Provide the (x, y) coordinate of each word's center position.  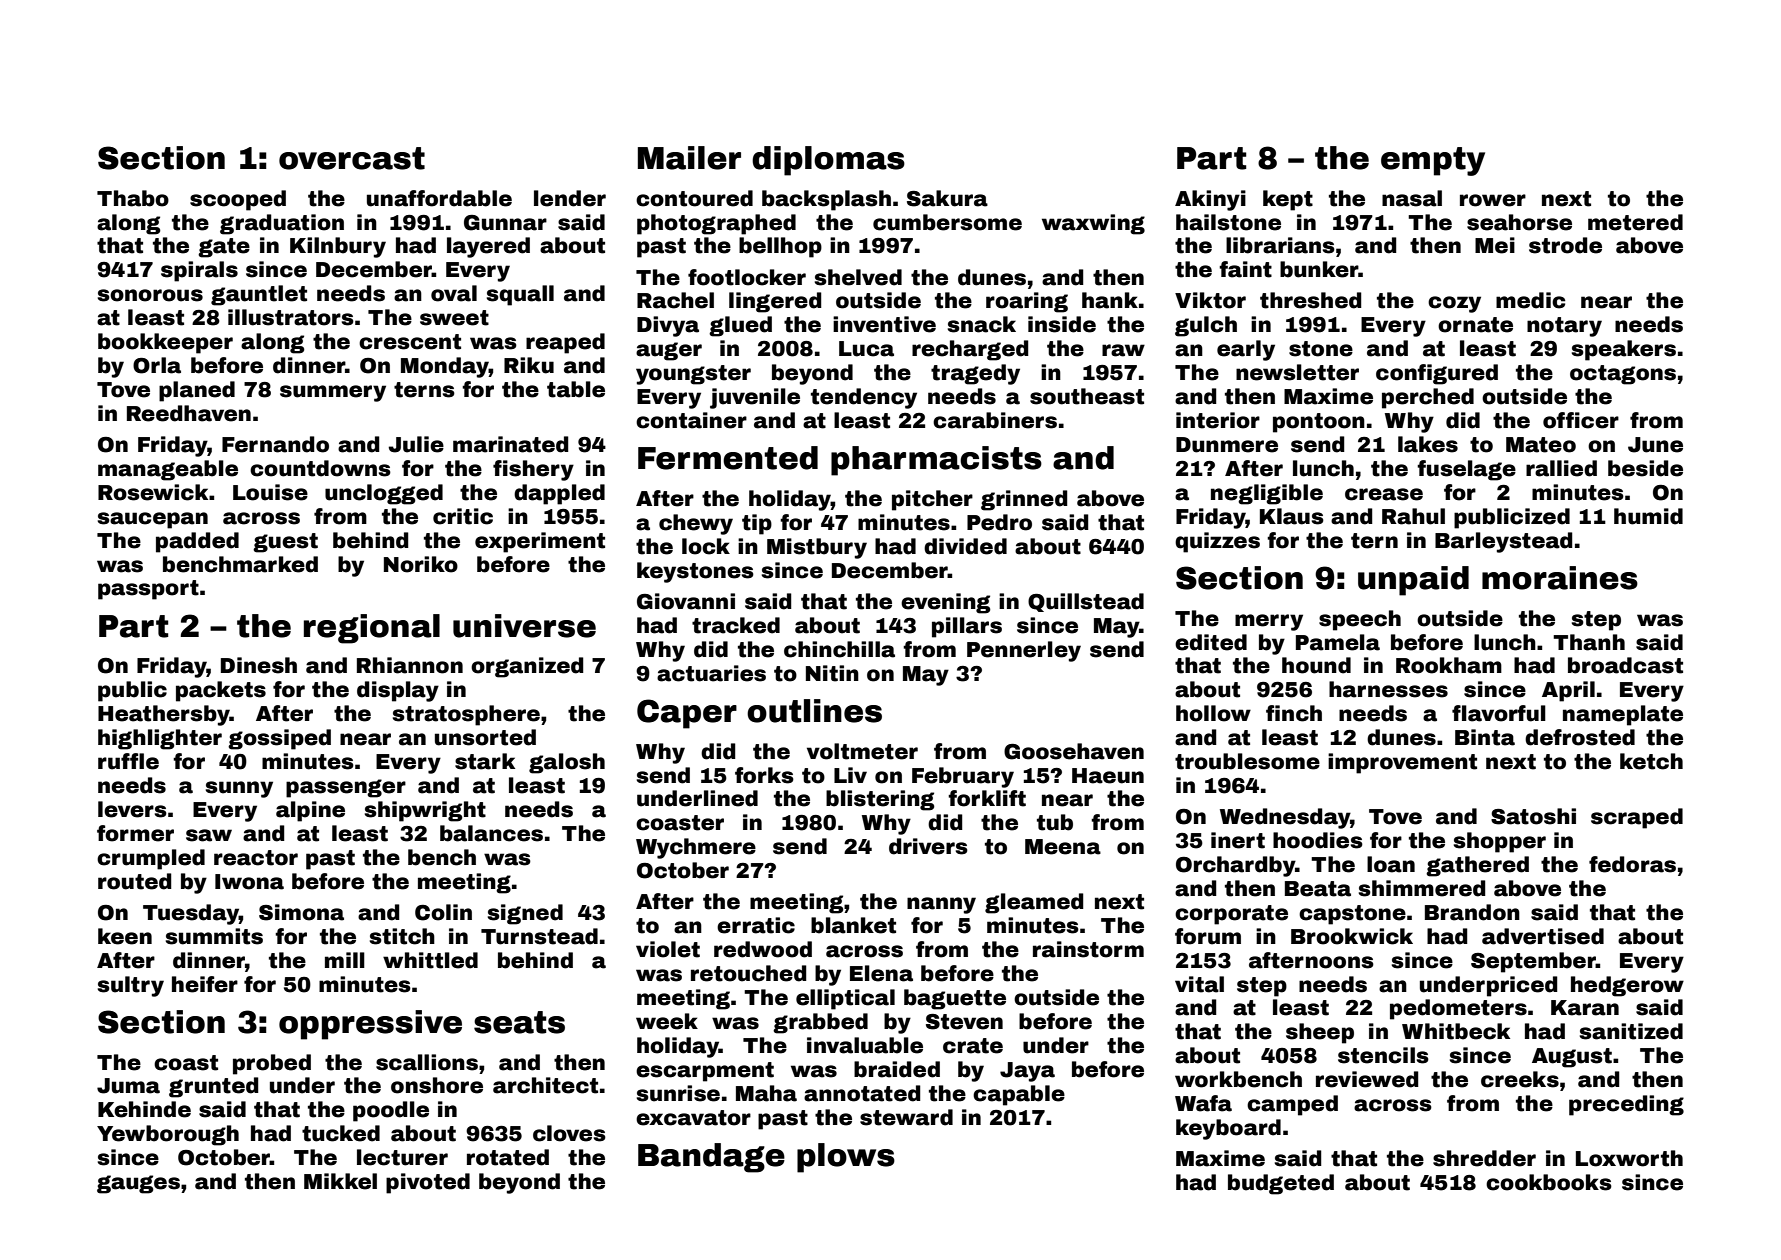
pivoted (428, 1183)
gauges (138, 1184)
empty (1433, 161)
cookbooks (1549, 1182)
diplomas (828, 161)
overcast (352, 158)
